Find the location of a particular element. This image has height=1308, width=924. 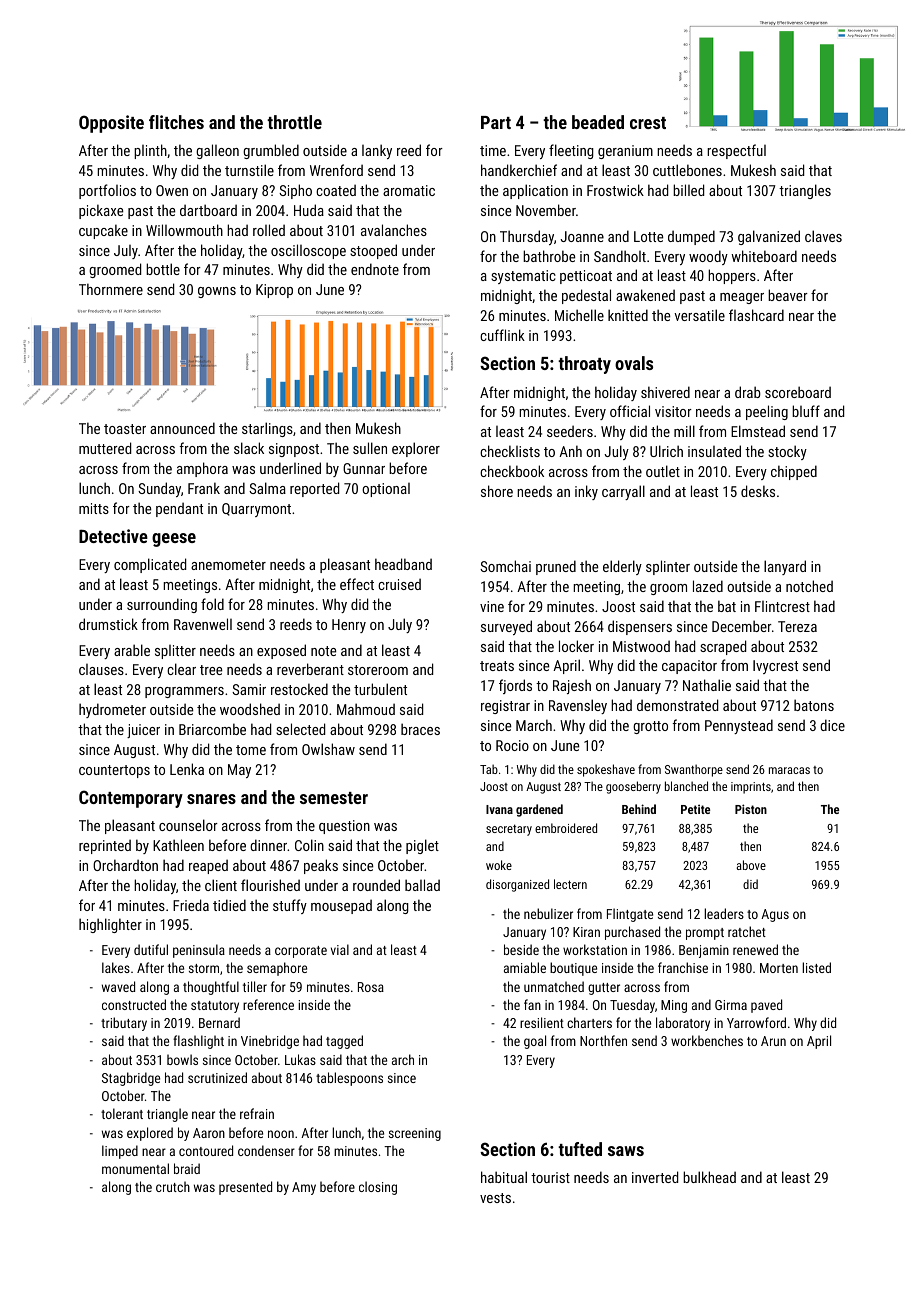

countertops is located at coordinates (114, 771).
